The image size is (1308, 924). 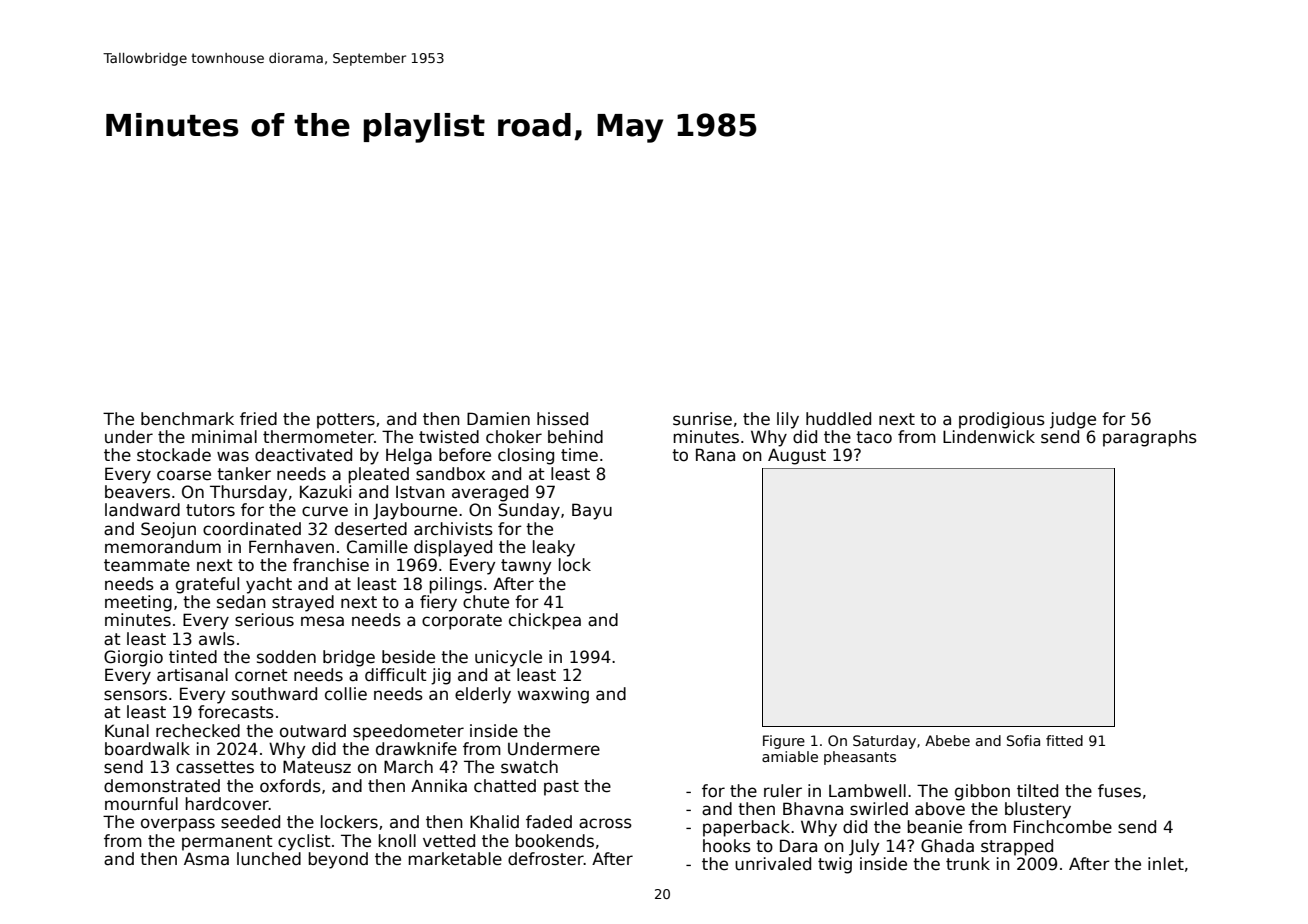 I want to click on beyond, so click(x=338, y=860).
